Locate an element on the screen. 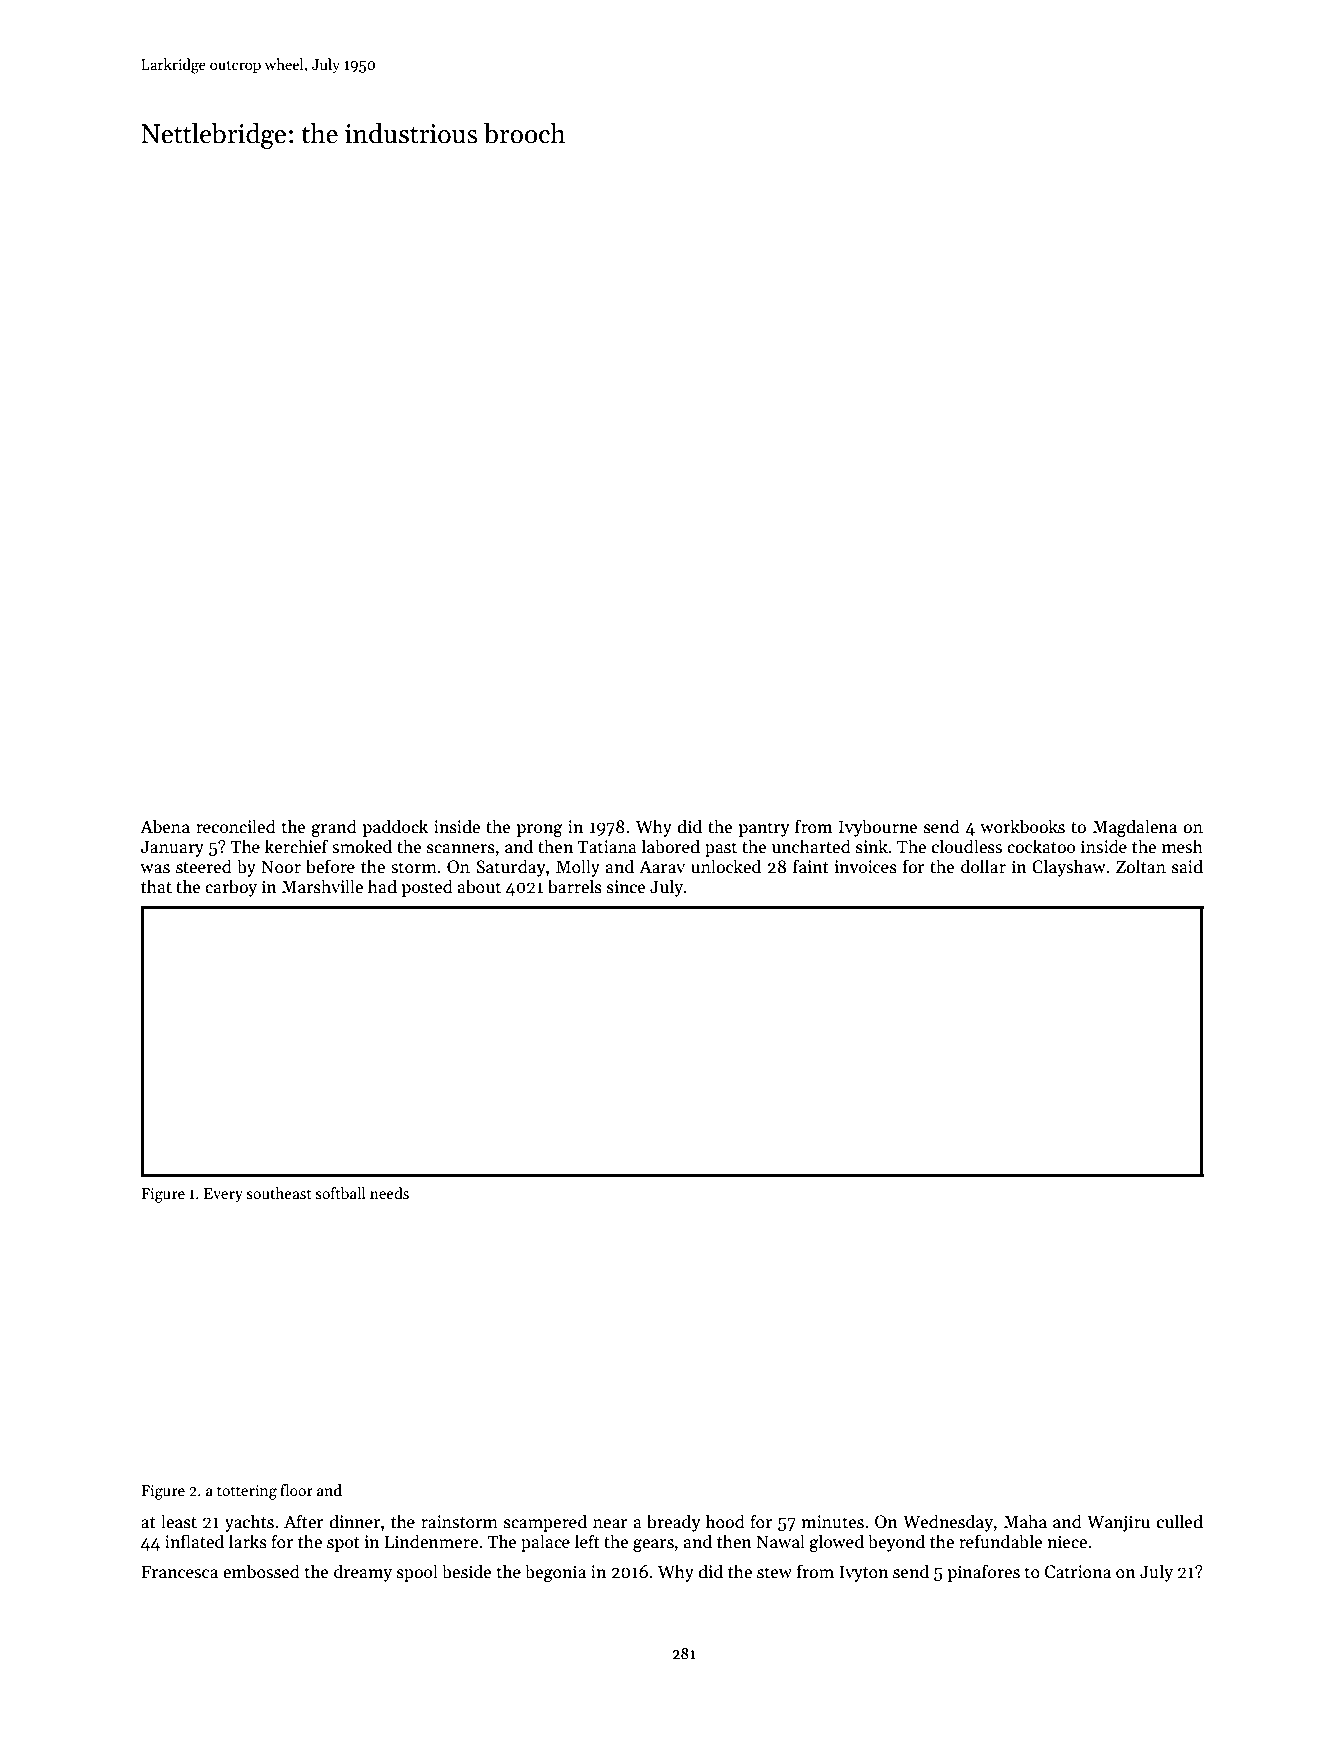 The height and width of the screenshot is (1739, 1344). Catriona is located at coordinates (1078, 1572).
